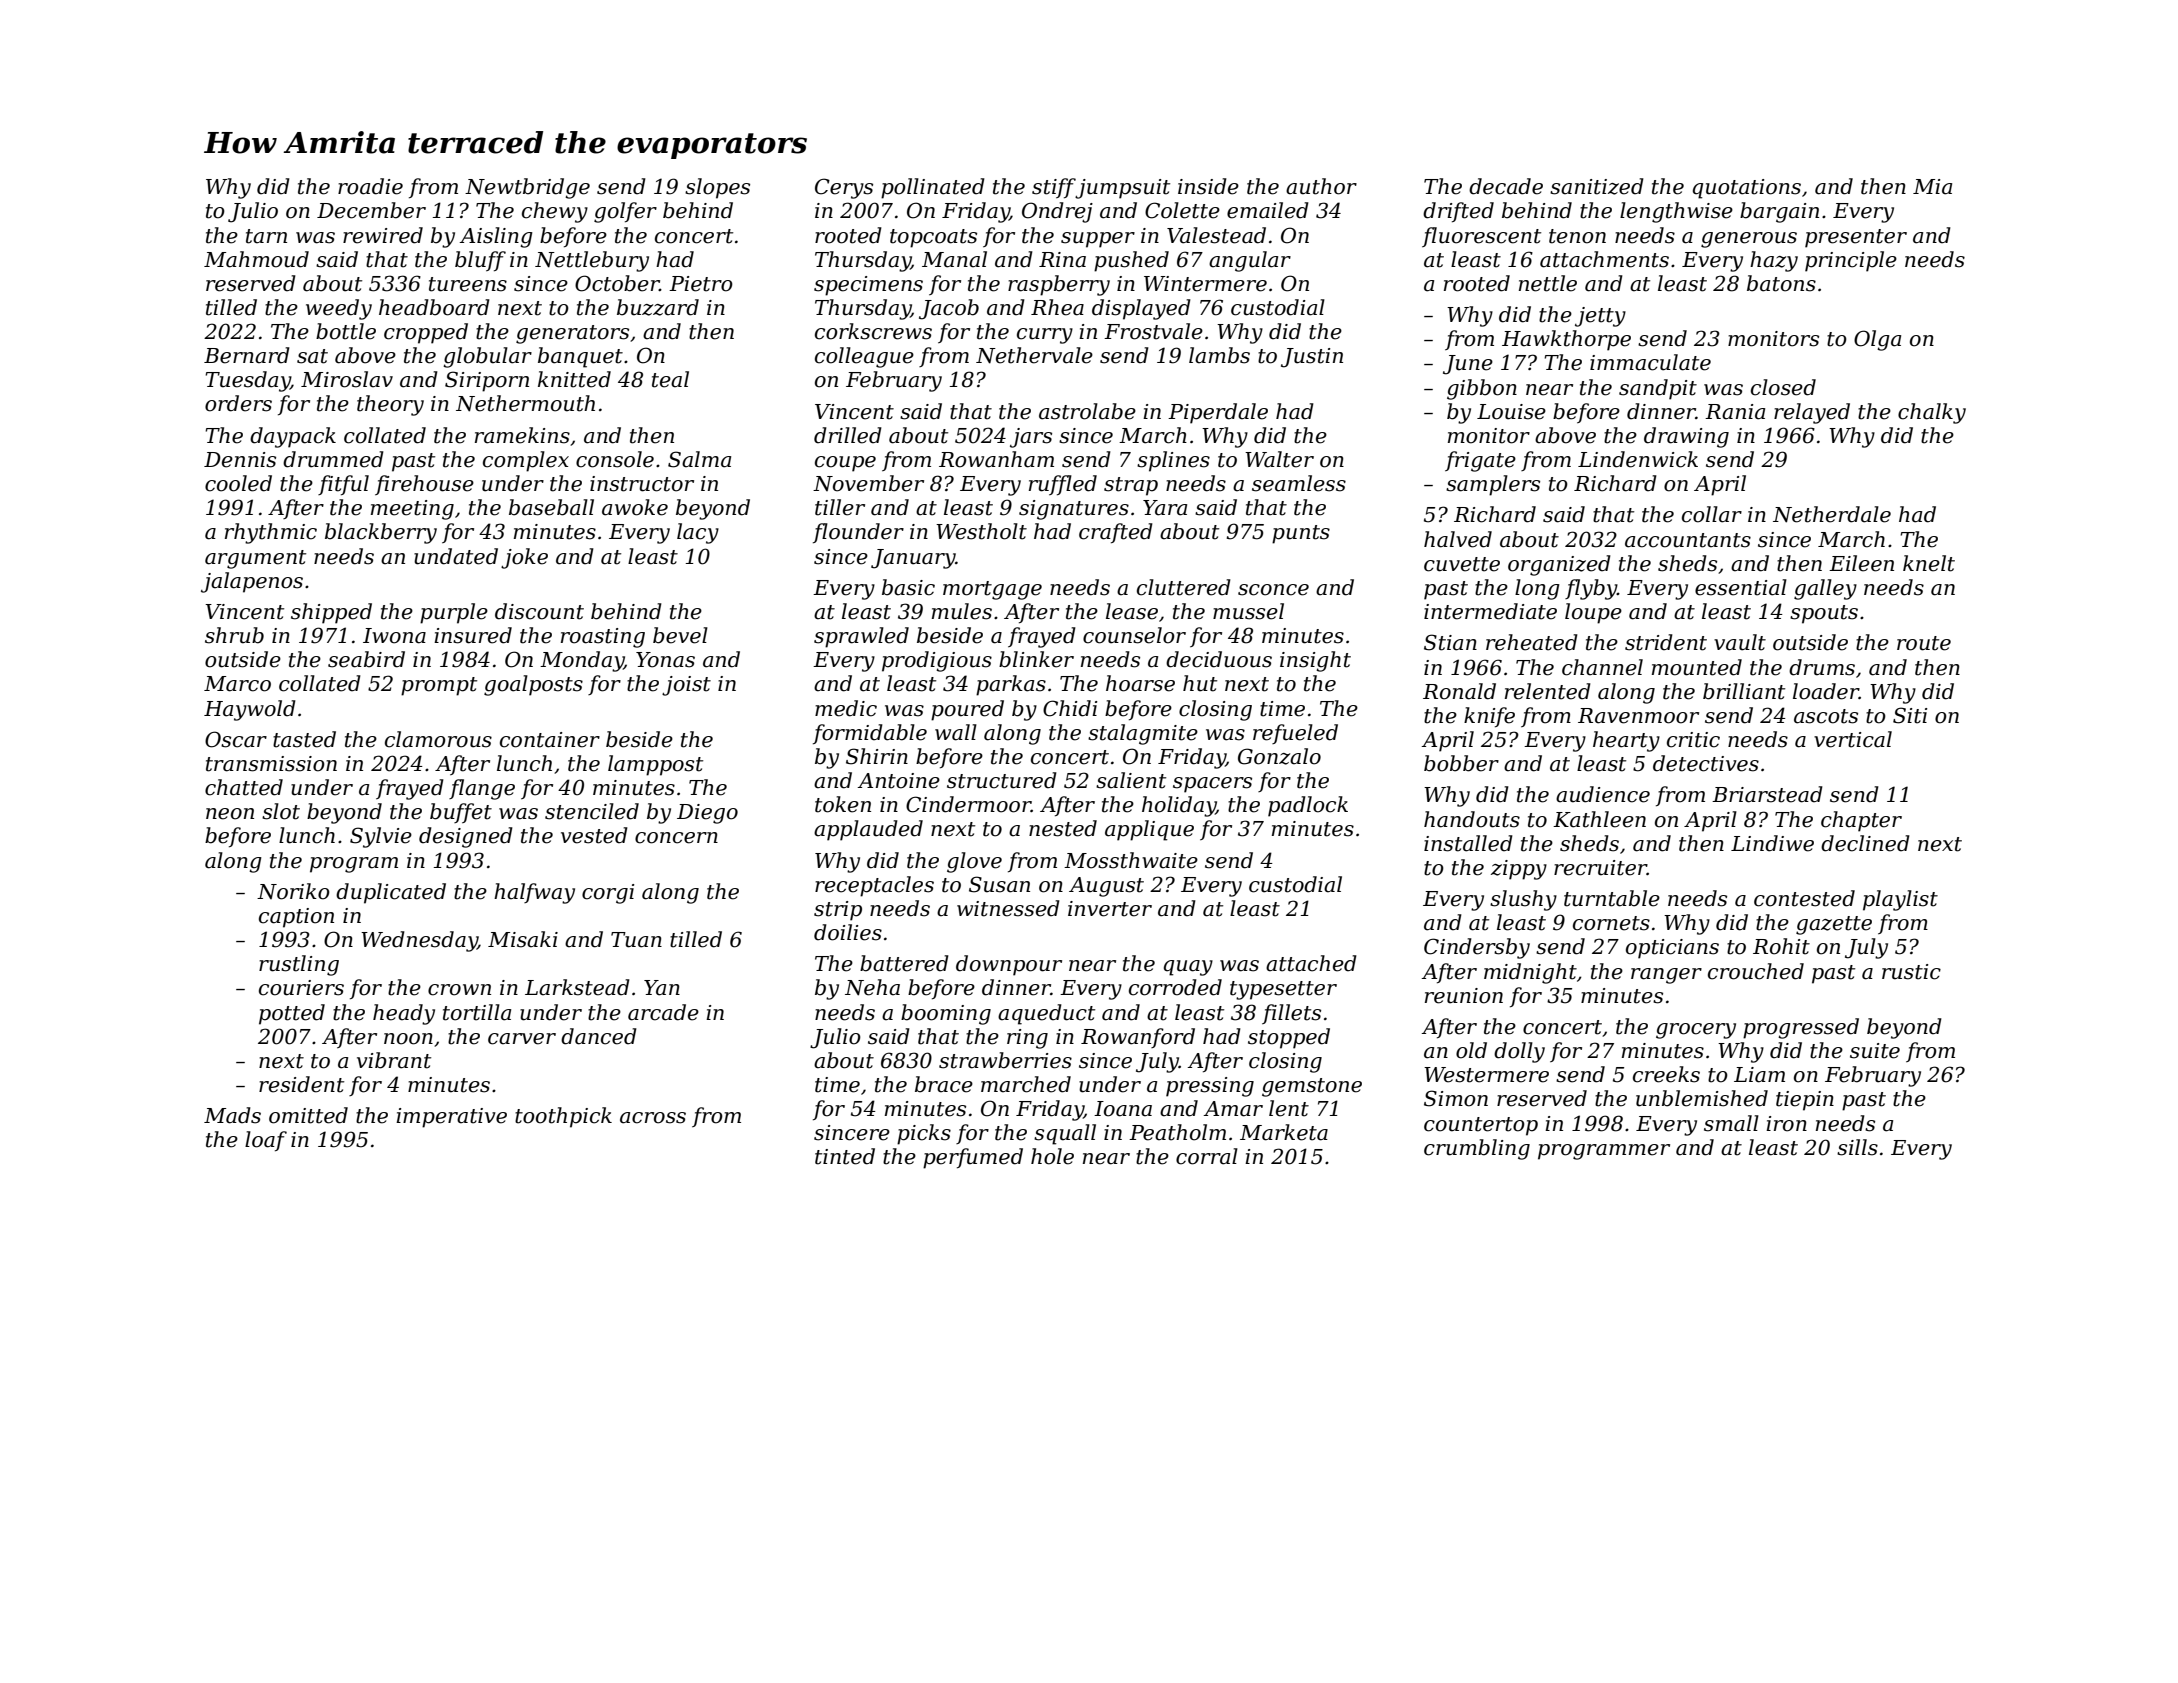  What do you see at coordinates (603, 638) in the screenshot?
I see `roasting` at bounding box center [603, 638].
